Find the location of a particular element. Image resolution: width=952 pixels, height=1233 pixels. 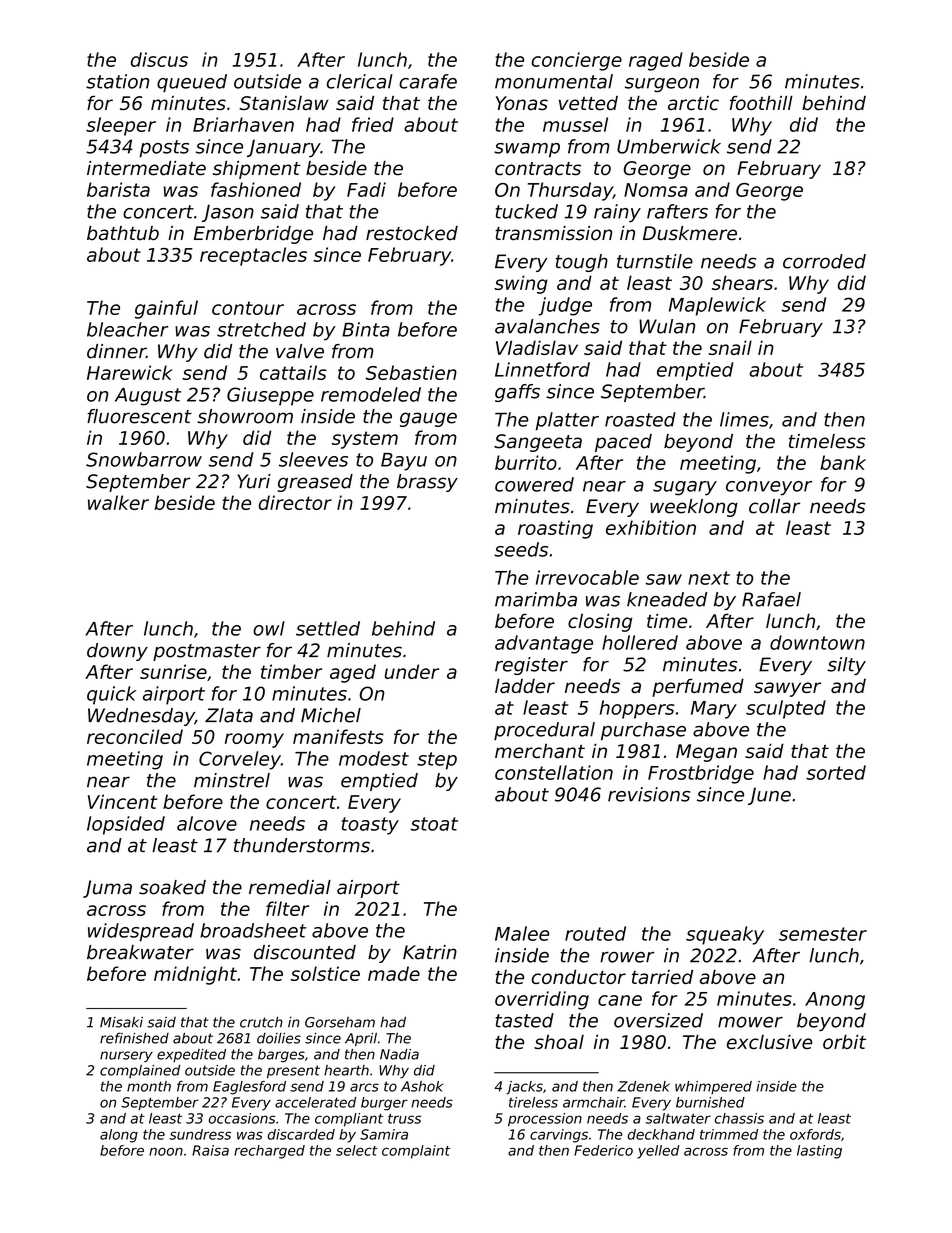

swing is located at coordinates (521, 284).
